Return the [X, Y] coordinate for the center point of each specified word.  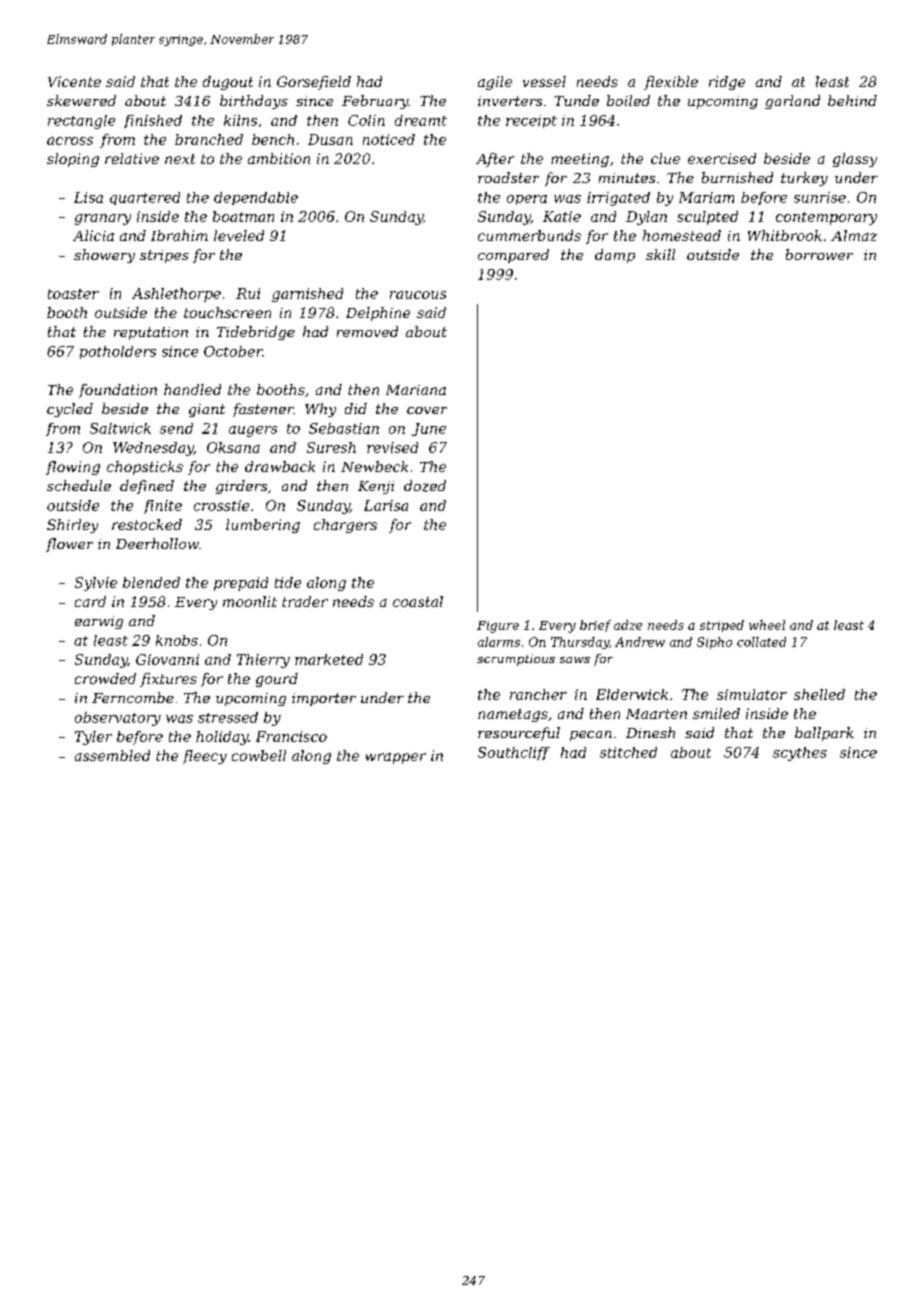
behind [852, 100]
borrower [819, 254]
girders [241, 487]
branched [209, 139]
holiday [222, 738]
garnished [307, 295]
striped [722, 626]
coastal [418, 601]
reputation [151, 333]
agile [495, 83]
